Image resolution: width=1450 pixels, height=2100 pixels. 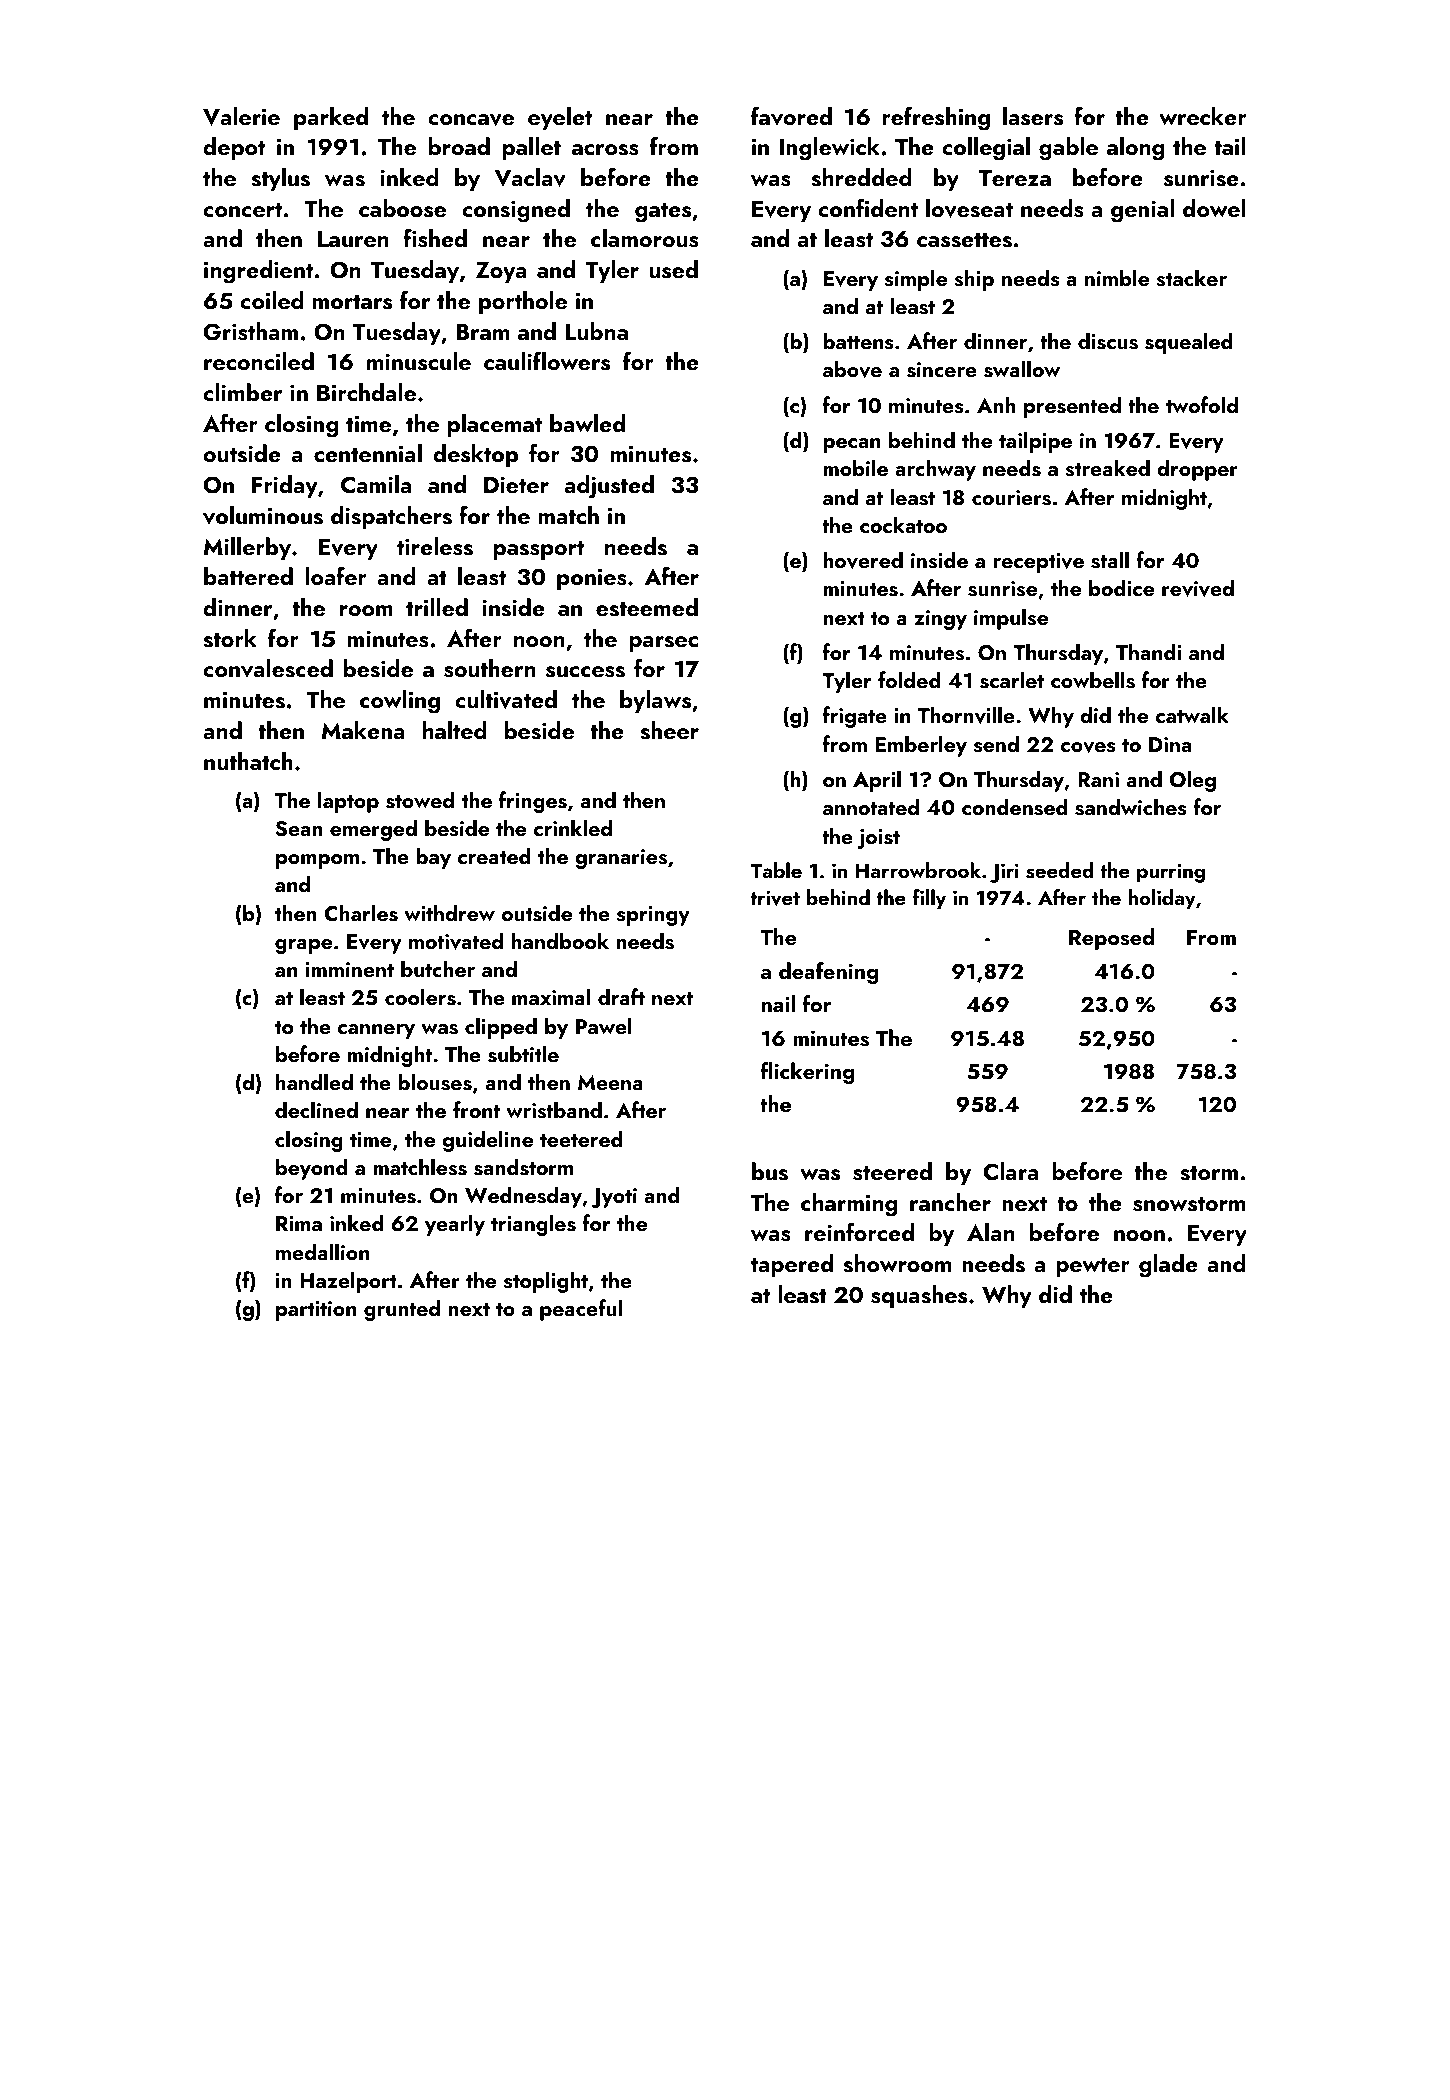 I want to click on squashes, so click(x=919, y=1296).
